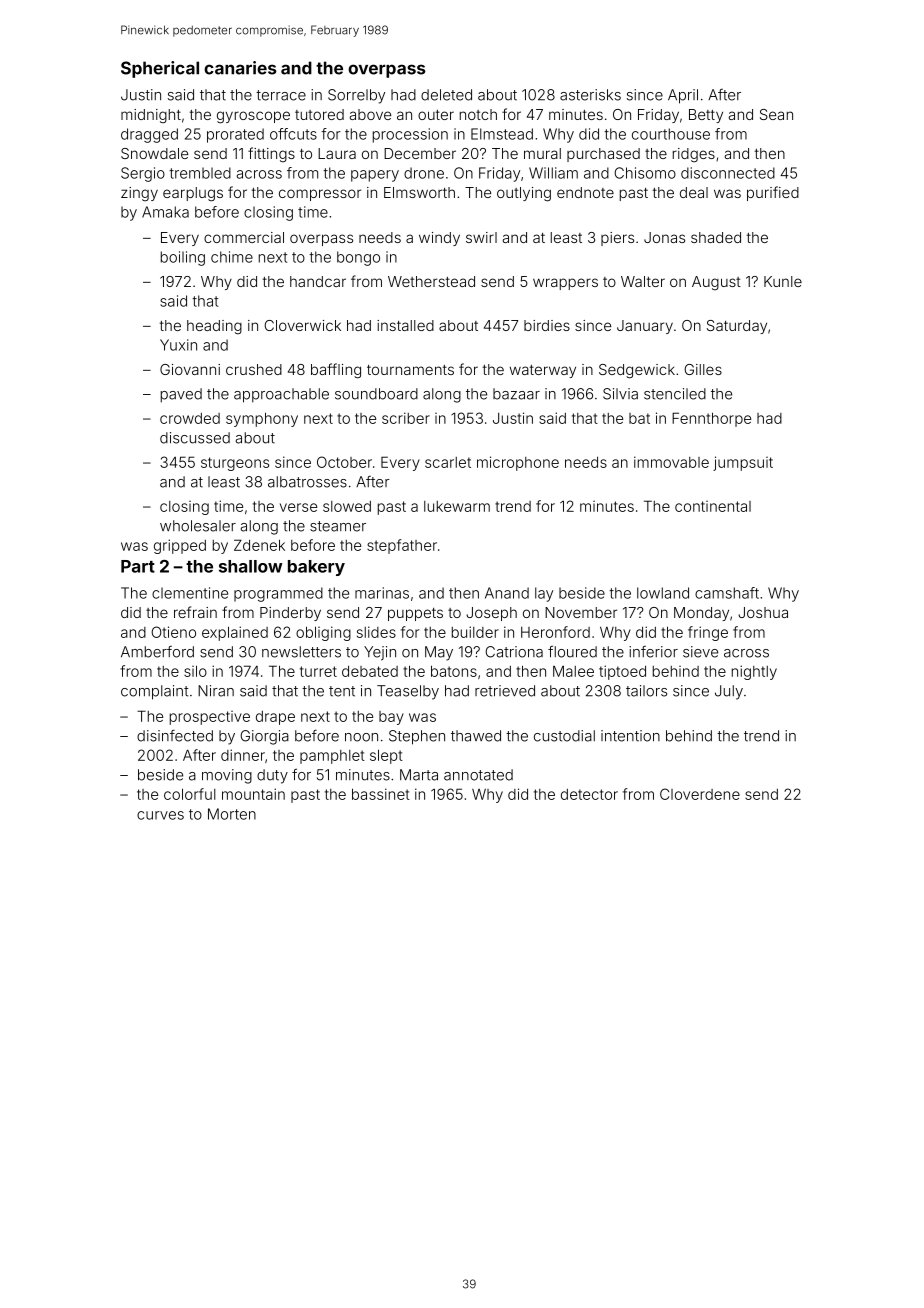  I want to click on scriber, so click(406, 418).
